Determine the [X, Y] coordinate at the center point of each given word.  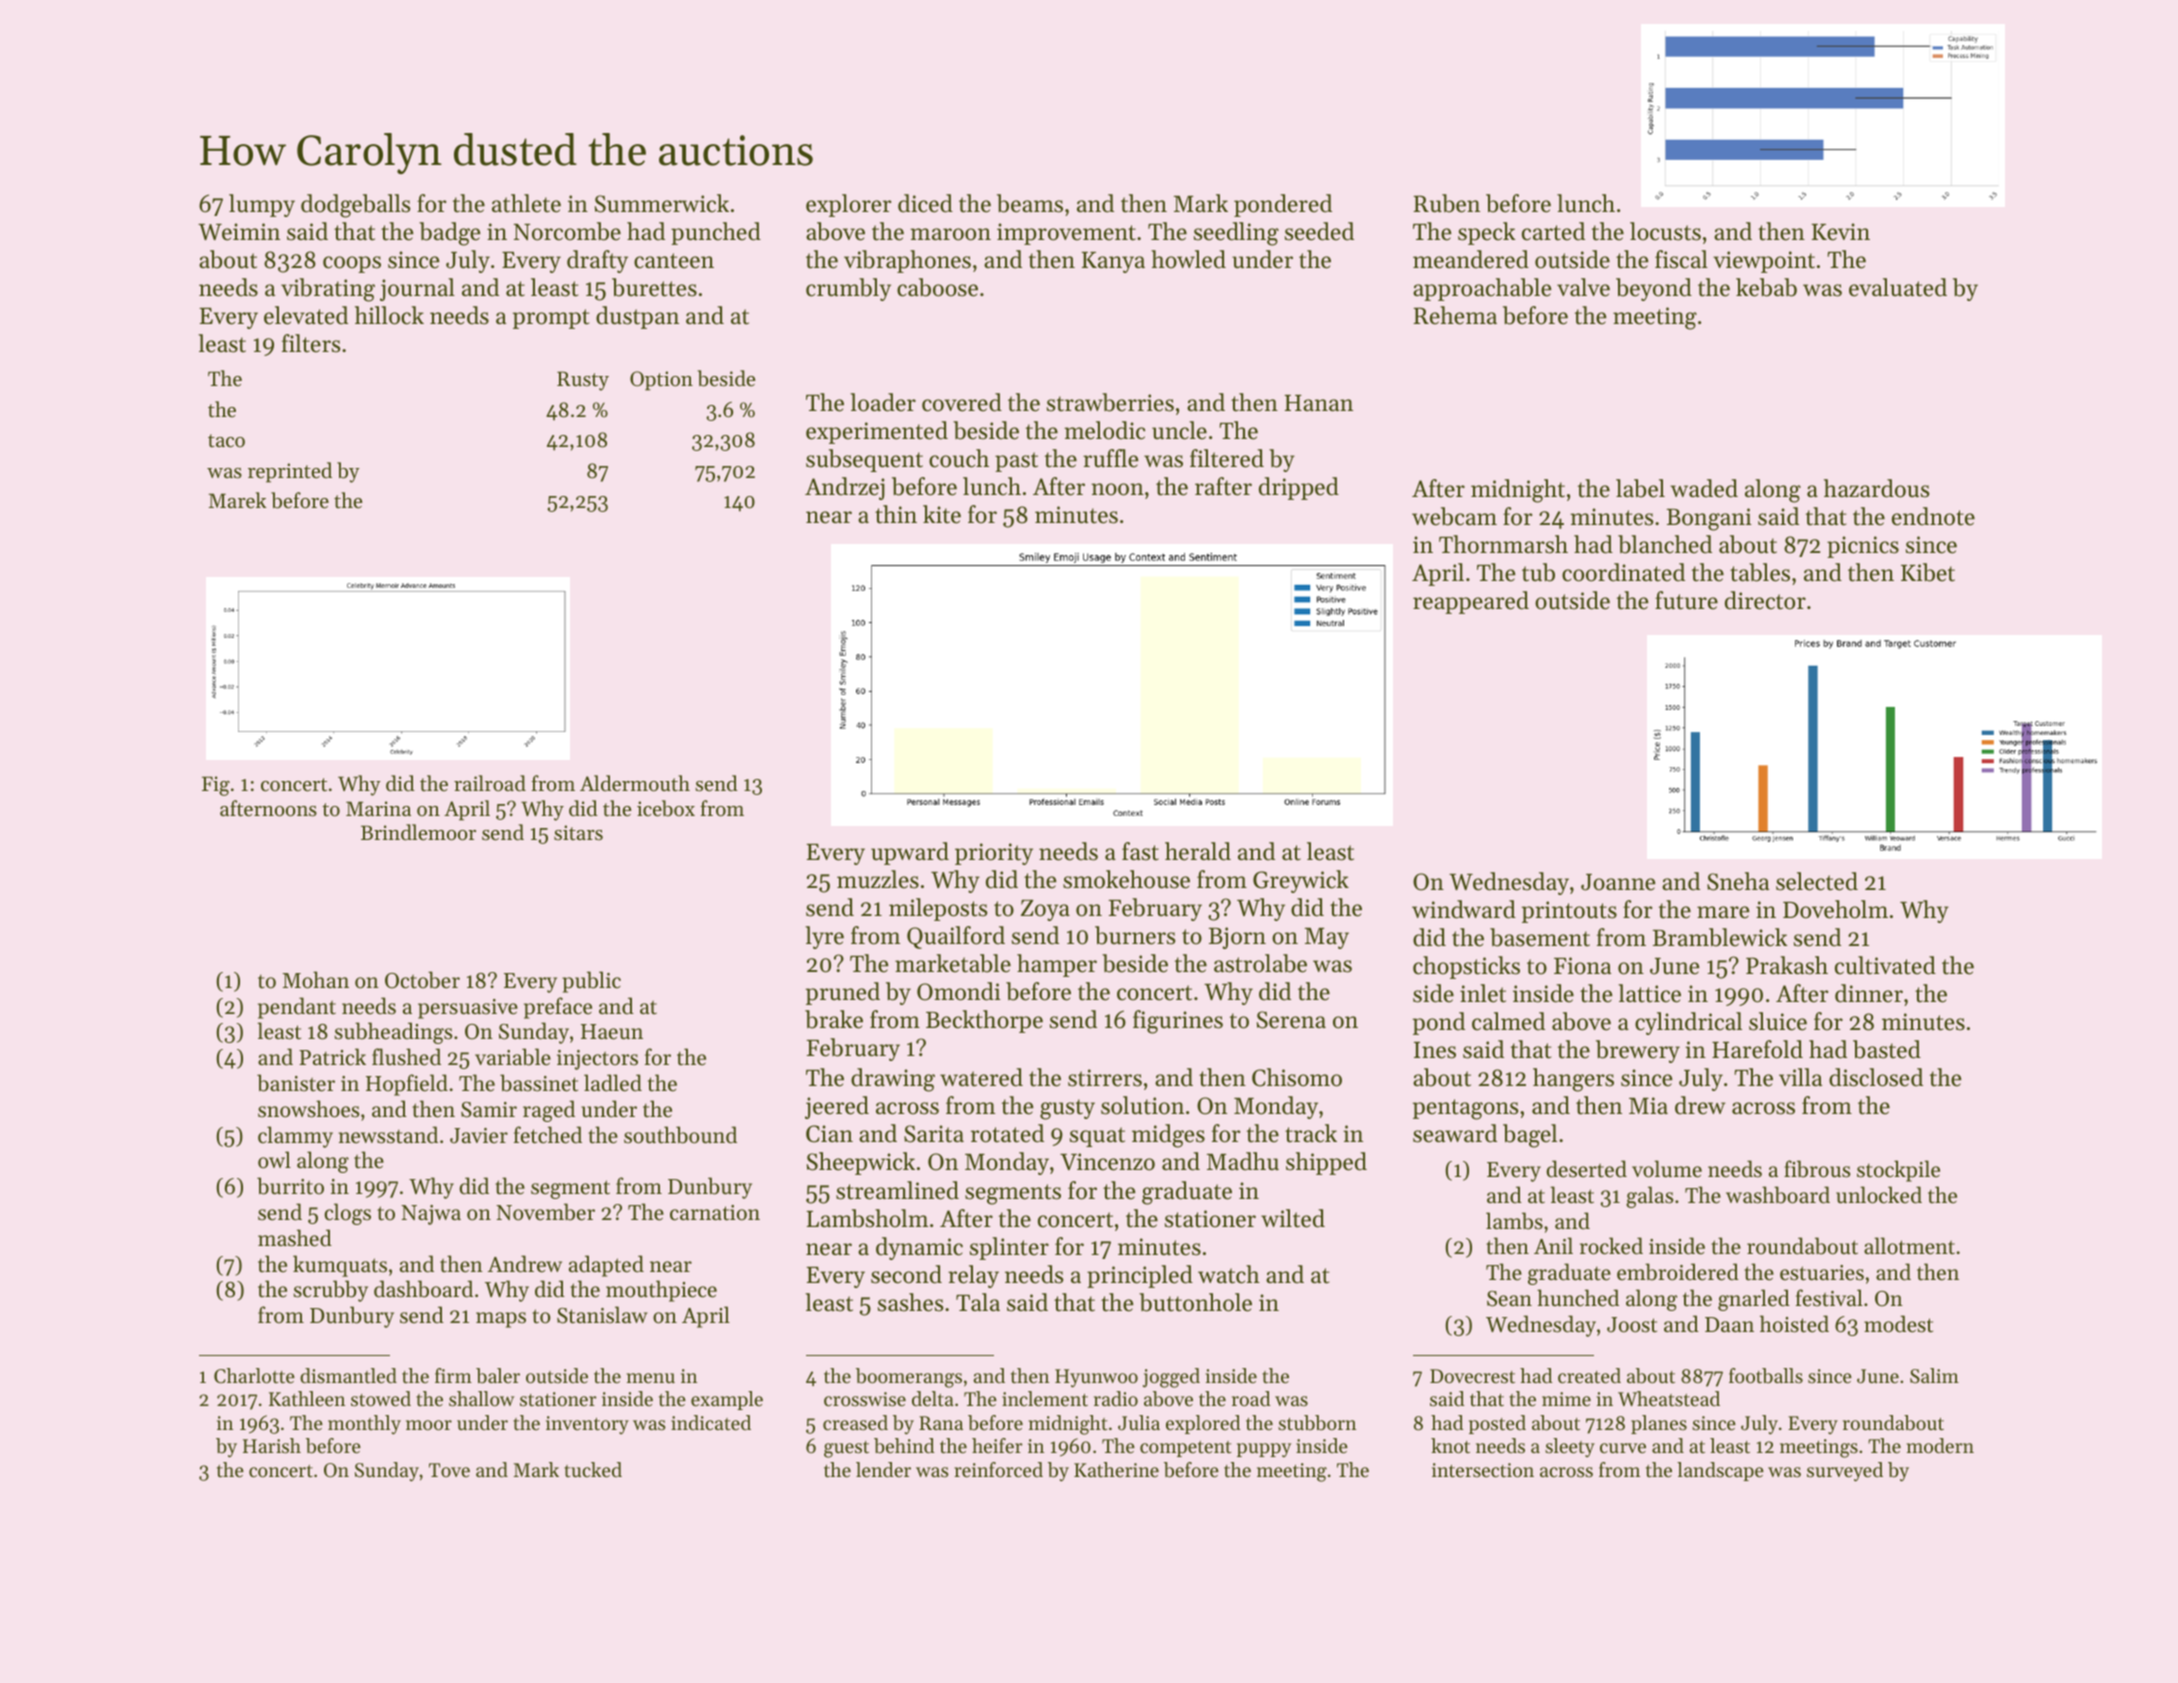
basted [1887, 1049]
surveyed [1845, 1472]
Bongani [1709, 519]
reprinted [290, 472]
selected [1817, 881]
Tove [449, 1470]
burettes [654, 287]
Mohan [315, 980]
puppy [1264, 1450]
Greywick [1301, 881]
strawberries [1110, 402]
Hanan [1318, 403]
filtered [1227, 458]
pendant [297, 1008]
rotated [1007, 1133]
